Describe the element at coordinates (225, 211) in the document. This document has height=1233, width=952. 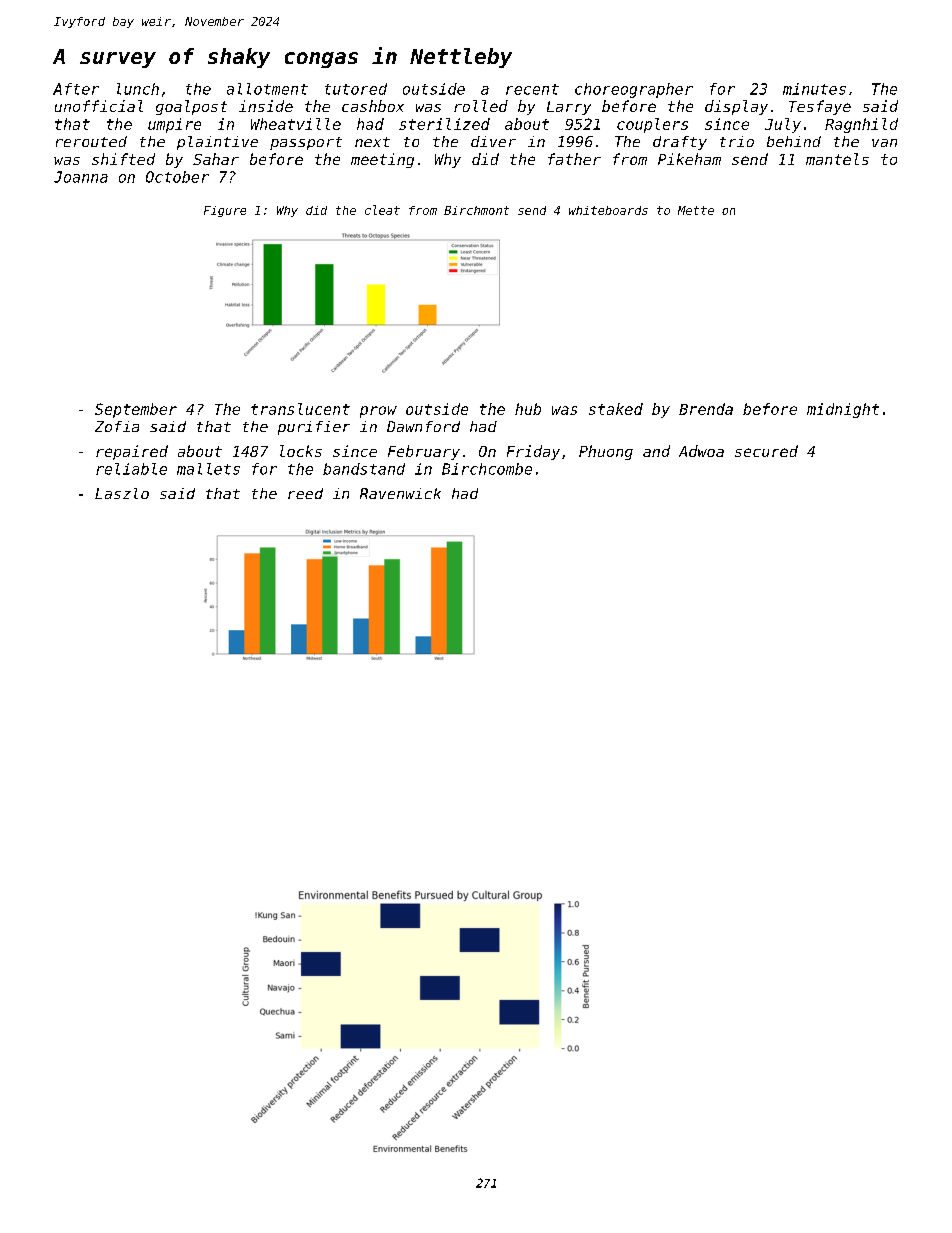
I see `Figure` at that location.
